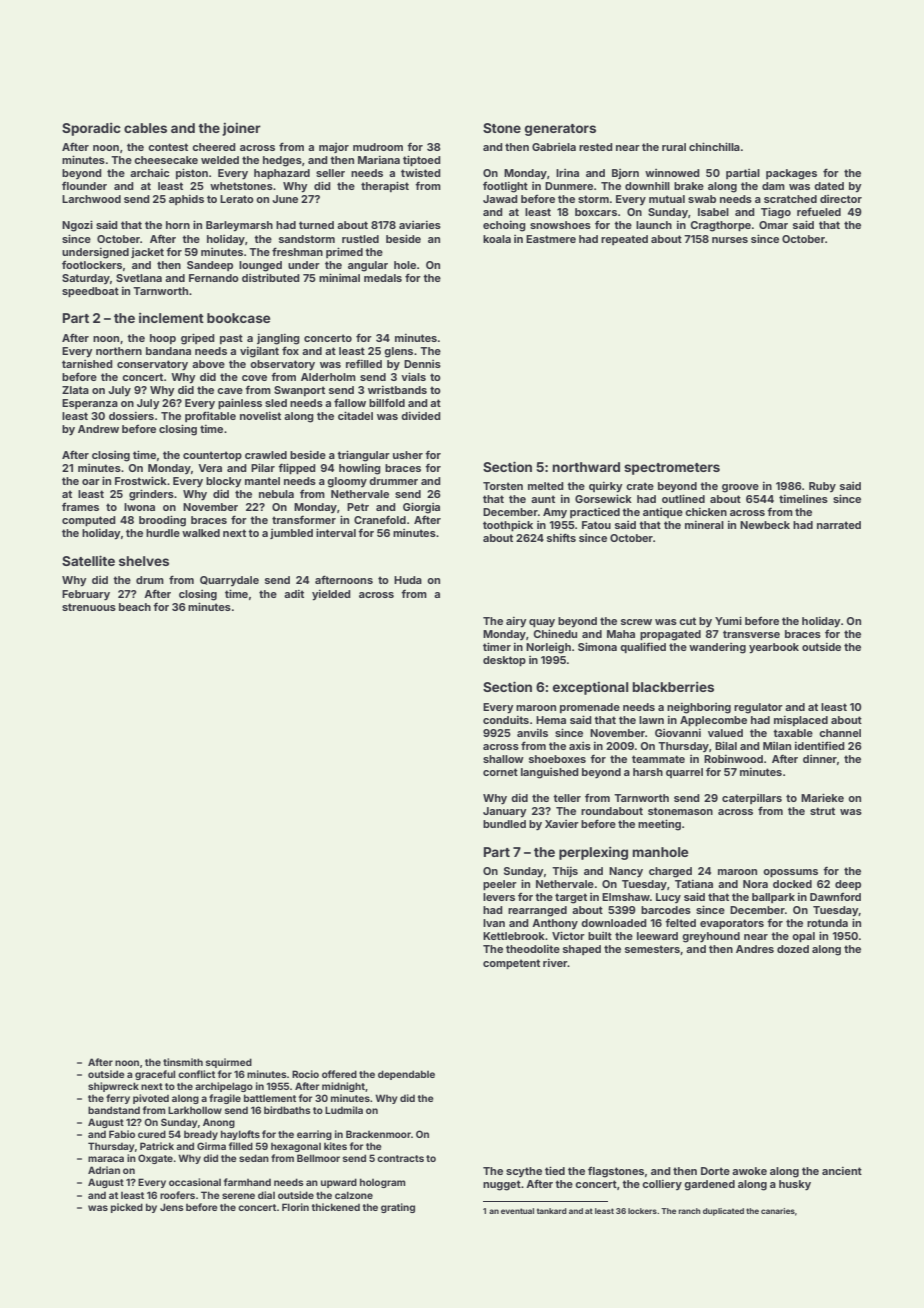 Image resolution: width=924 pixels, height=1308 pixels. What do you see at coordinates (694, 884) in the image?
I see `Tatiana` at bounding box center [694, 884].
